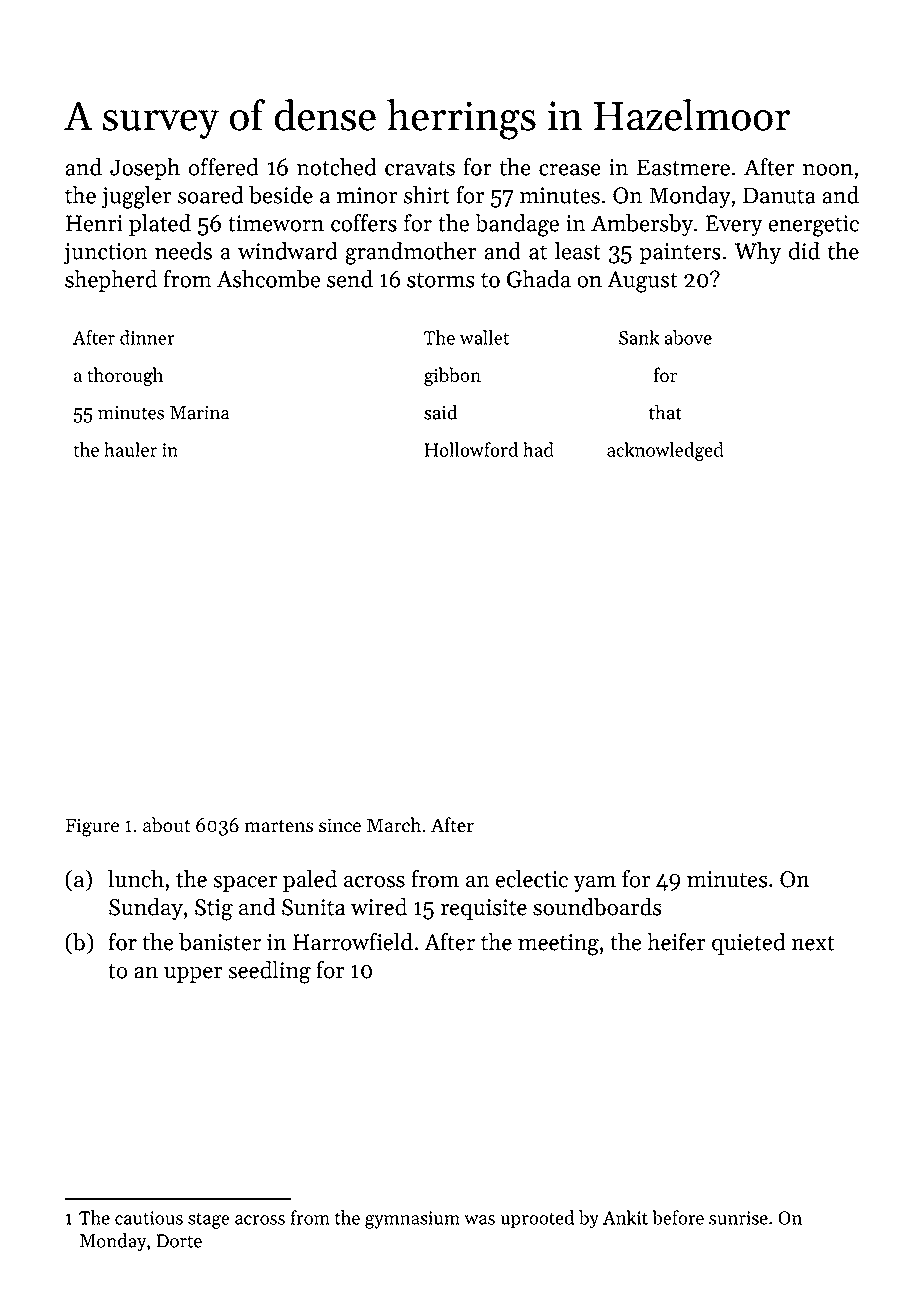 This screenshot has width=924, height=1311. I want to click on acknowledged, so click(665, 451).
